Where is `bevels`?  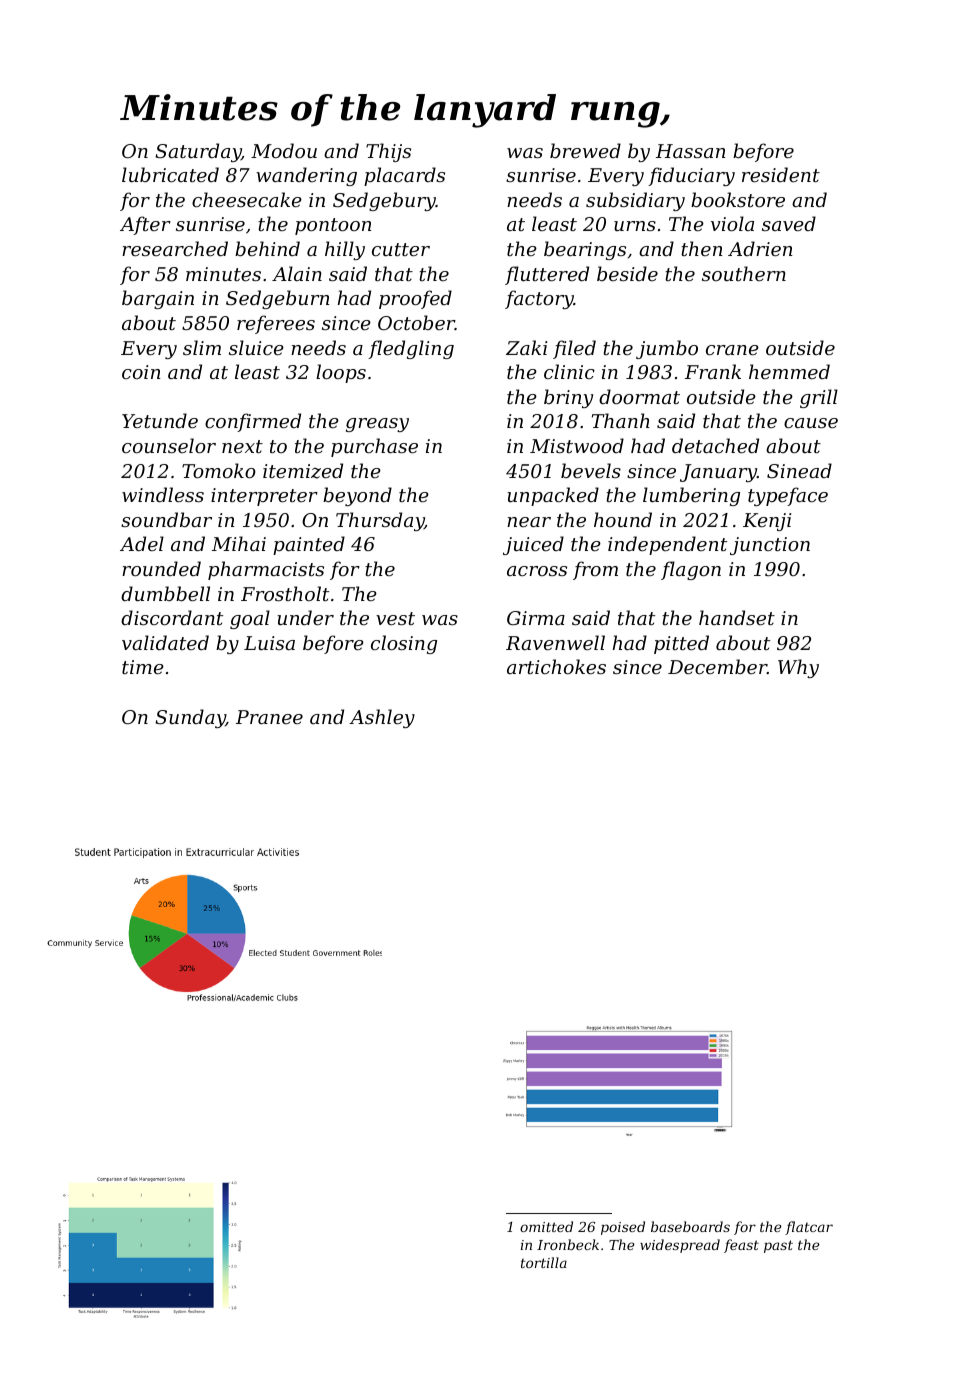
bevels is located at coordinates (591, 470).
